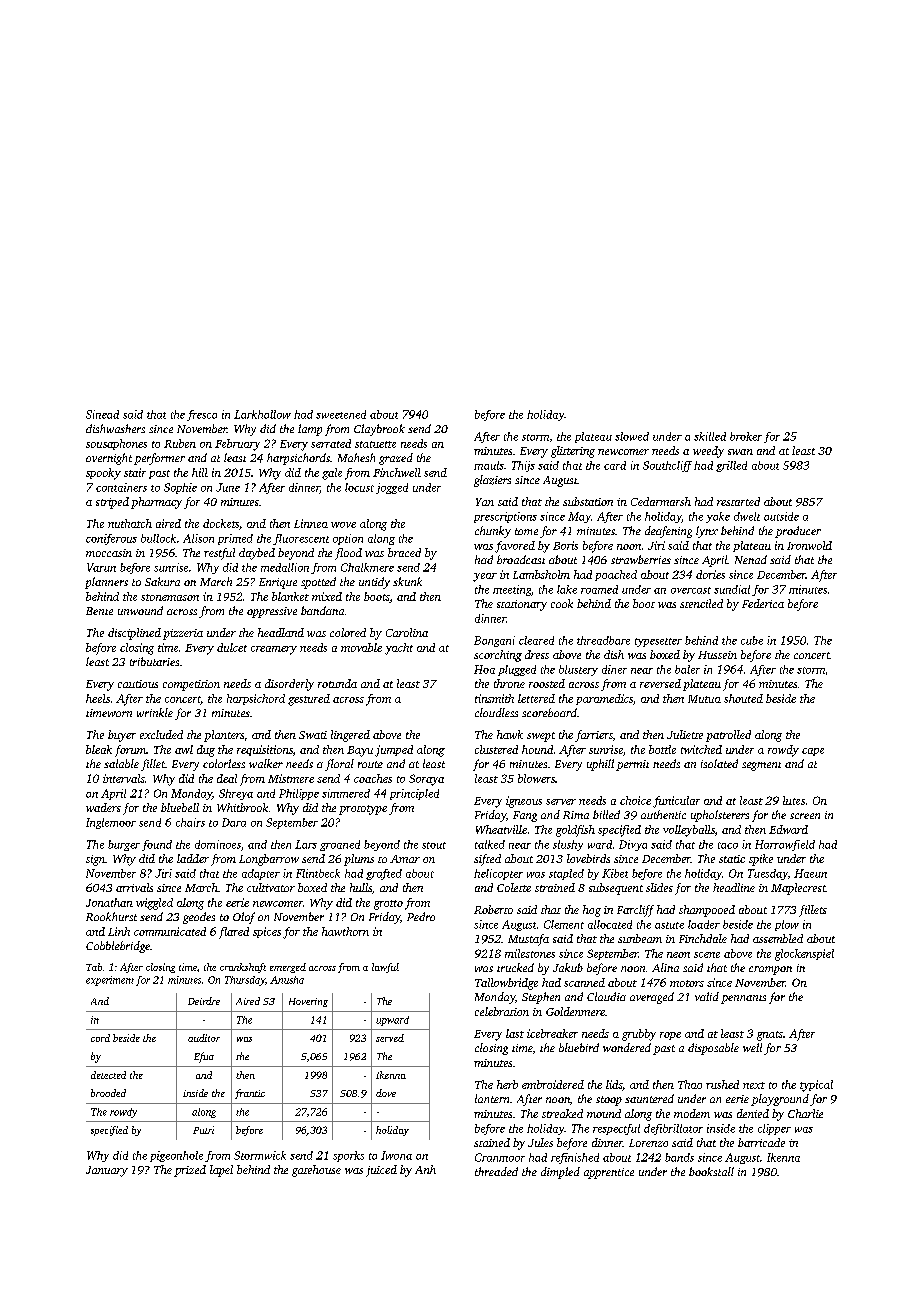  I want to click on Thijs, so click(523, 466).
